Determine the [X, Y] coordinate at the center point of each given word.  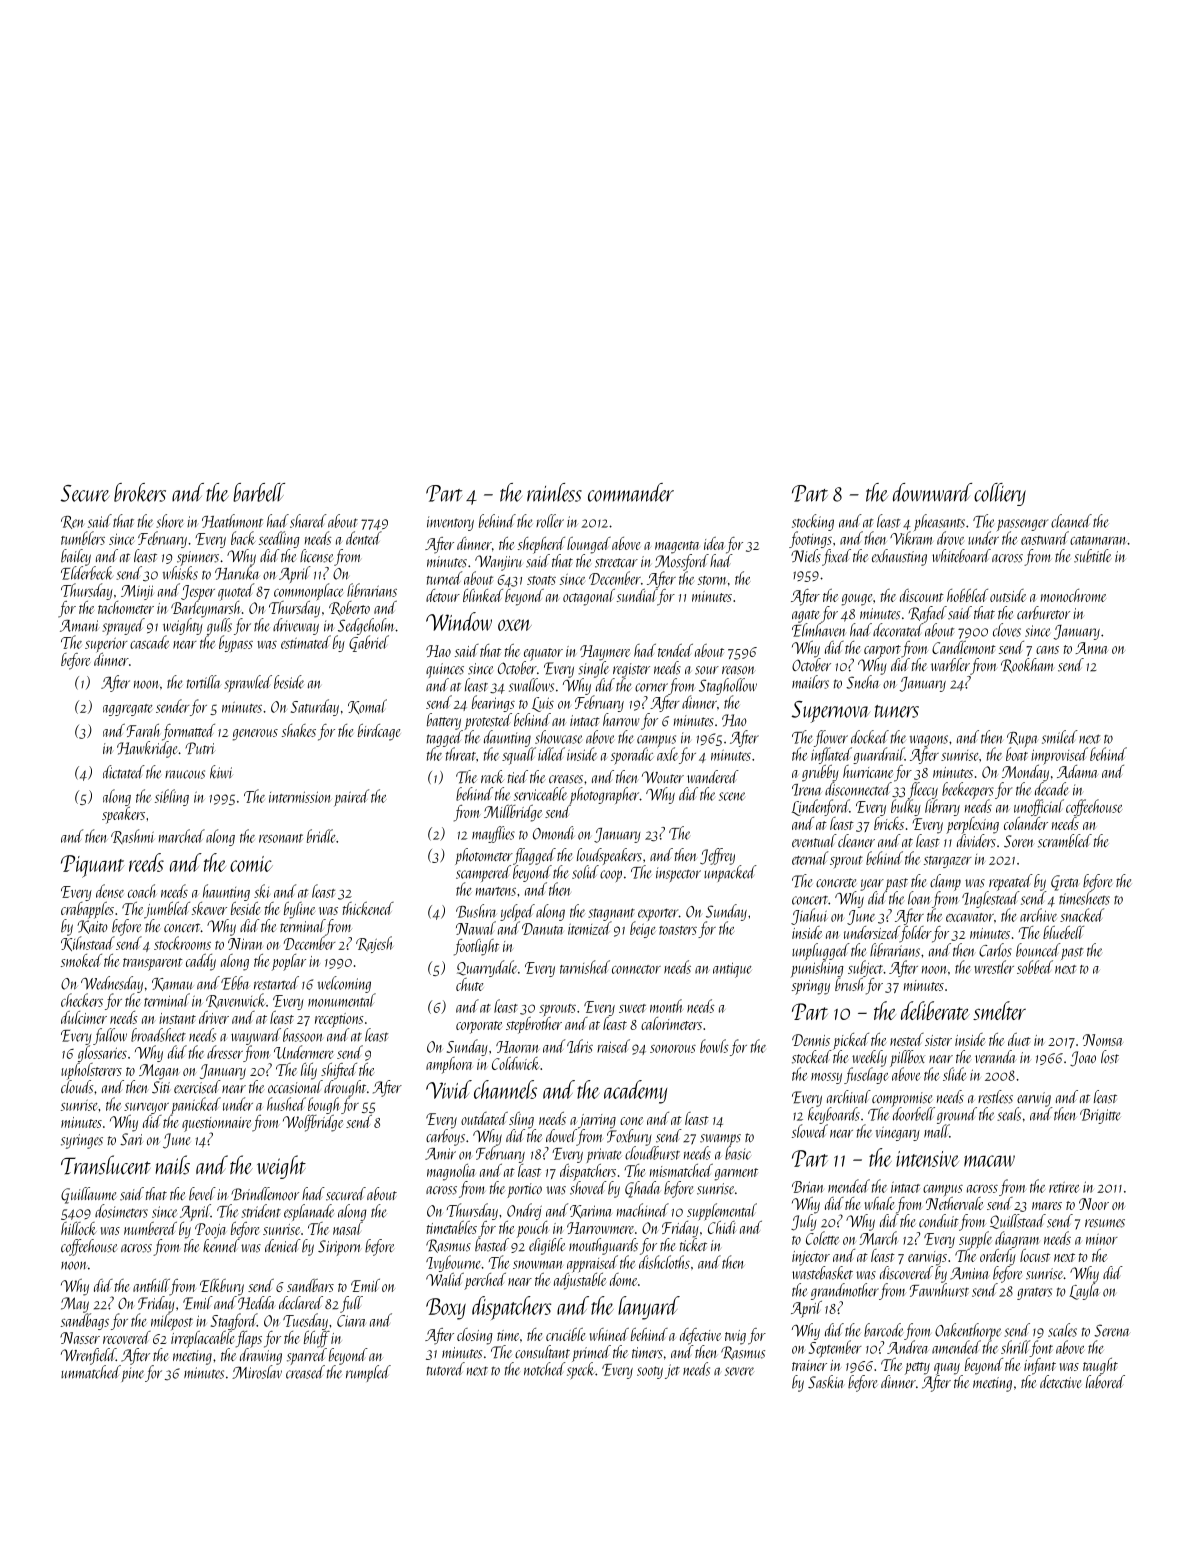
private [604, 1155]
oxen [515, 625]
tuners [897, 711]
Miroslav [257, 1372]
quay [947, 1369]
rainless [554, 492]
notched [545, 1369]
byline [299, 910]
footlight [476, 947]
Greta [1064, 883]
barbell [259, 492]
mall [936, 1131]
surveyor [146, 1108]
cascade [149, 642]
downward [932, 492]
